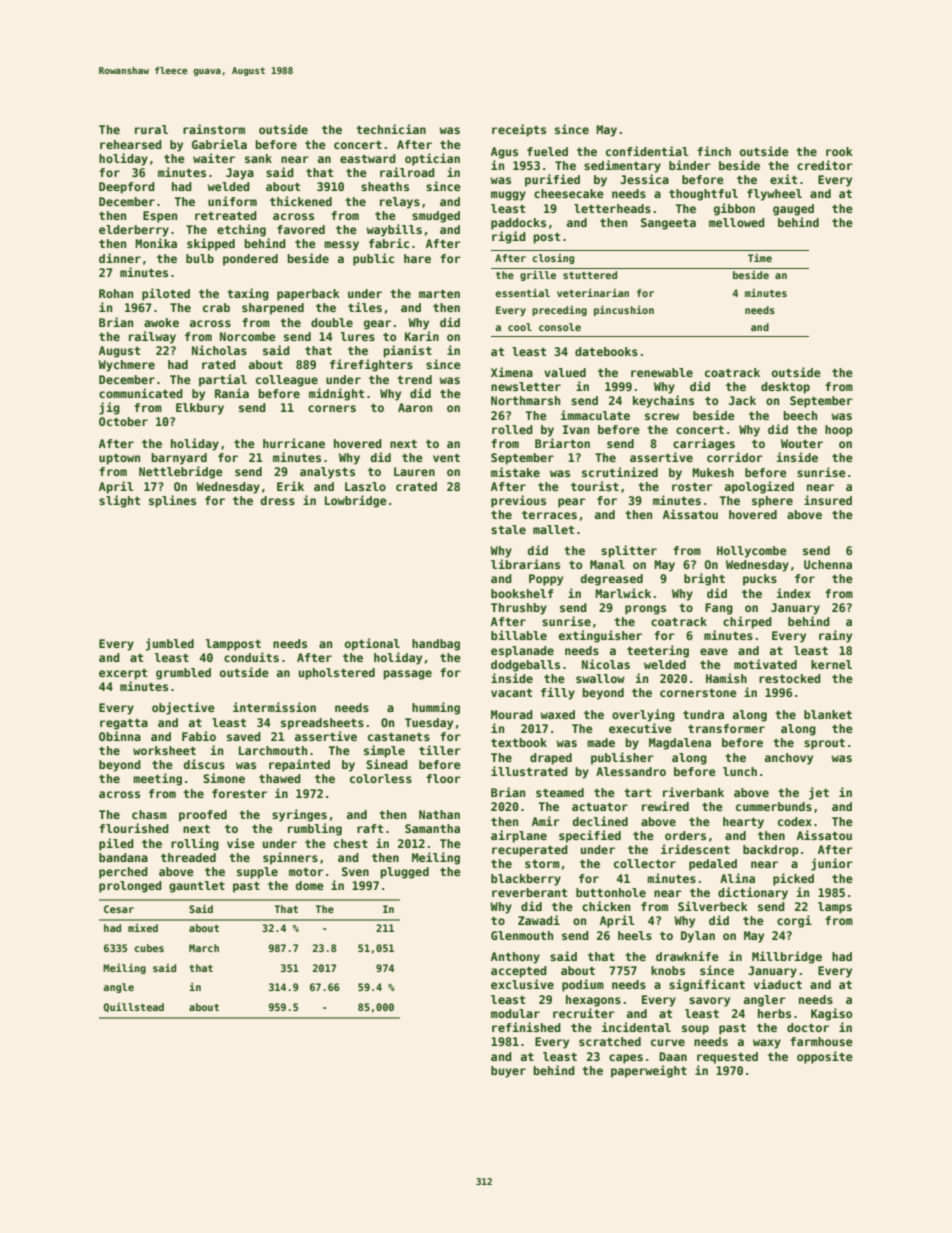 The image size is (952, 1233). Describe the element at coordinates (649, 1071) in the screenshot. I see `paperweight` at that location.
